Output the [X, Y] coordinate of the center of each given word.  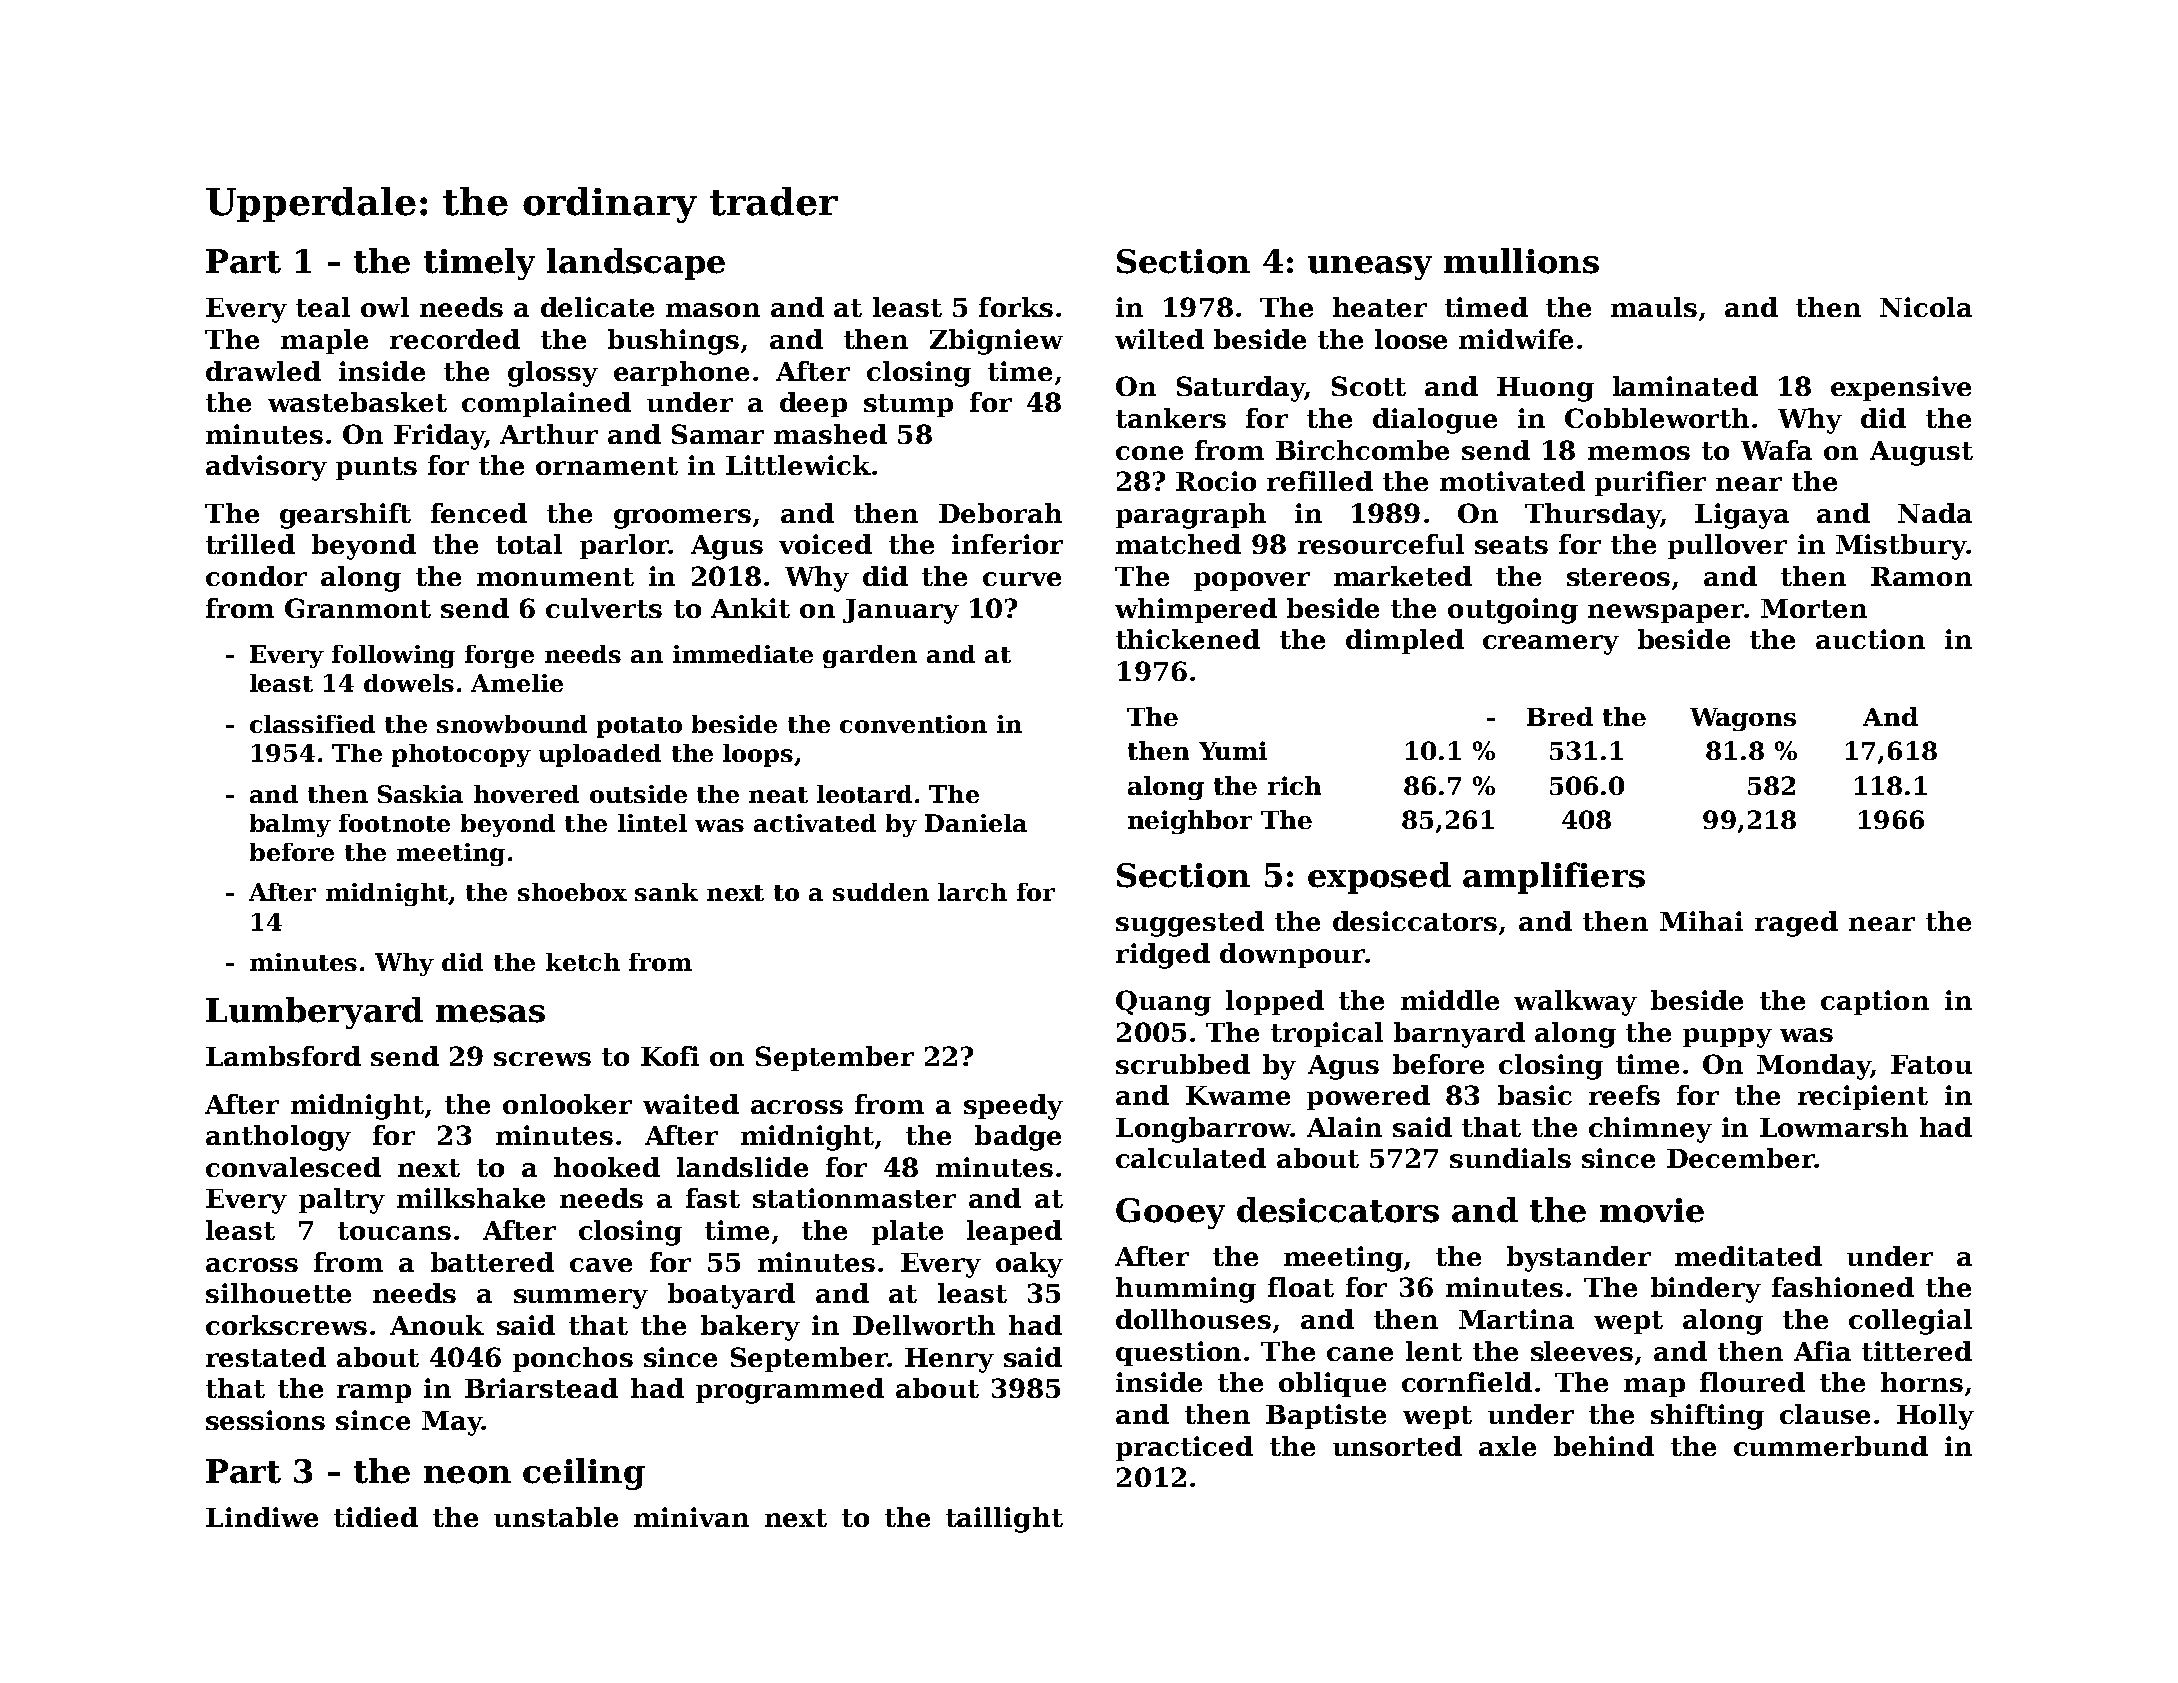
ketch [583, 962]
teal [323, 307]
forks [1016, 307]
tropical [1327, 1034]
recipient [1863, 1097]
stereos [1618, 577]
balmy [290, 825]
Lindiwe [262, 1517]
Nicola [1926, 307]
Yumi [1233, 750]
